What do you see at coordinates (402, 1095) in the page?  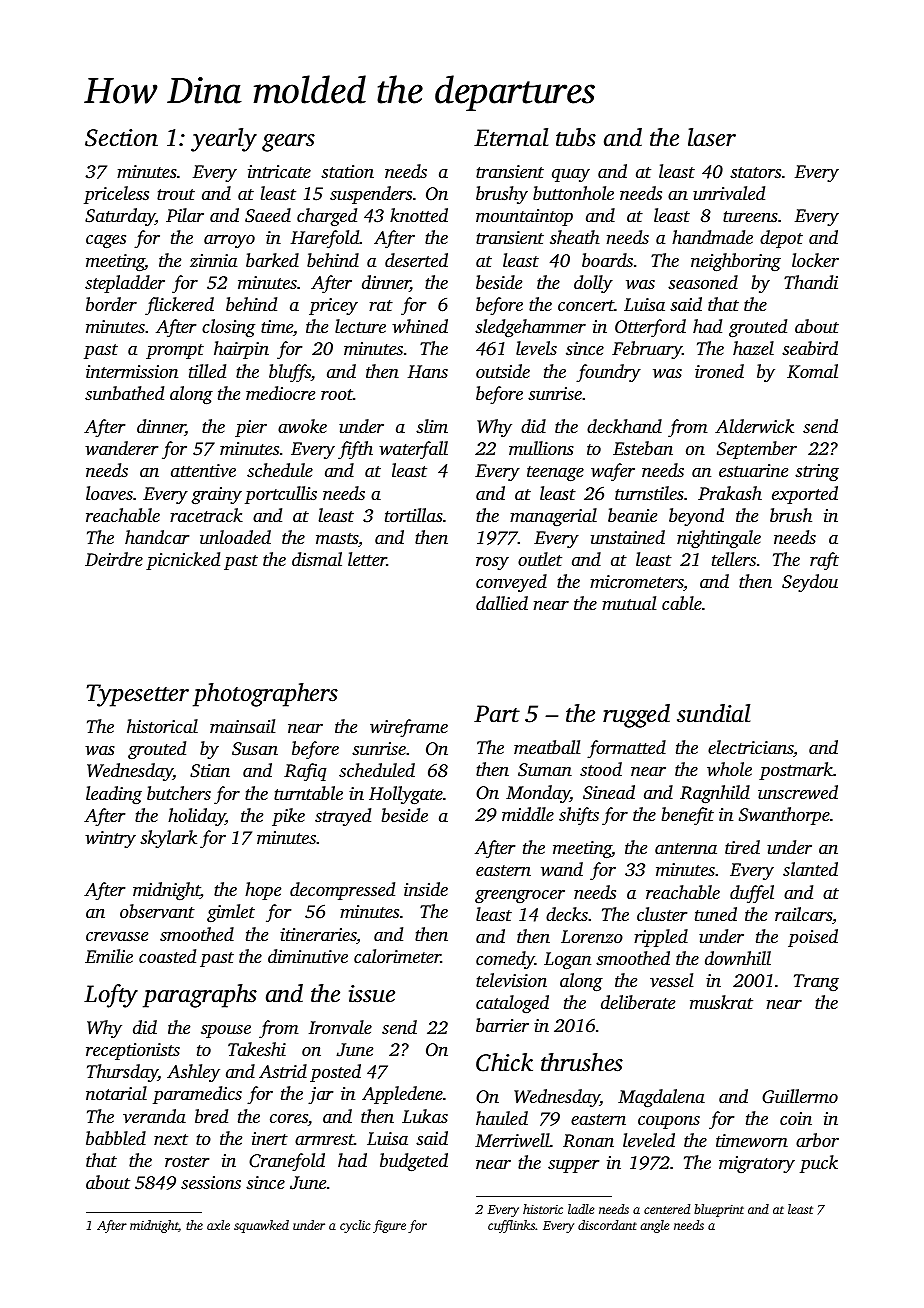 I see `Appledene` at bounding box center [402, 1095].
